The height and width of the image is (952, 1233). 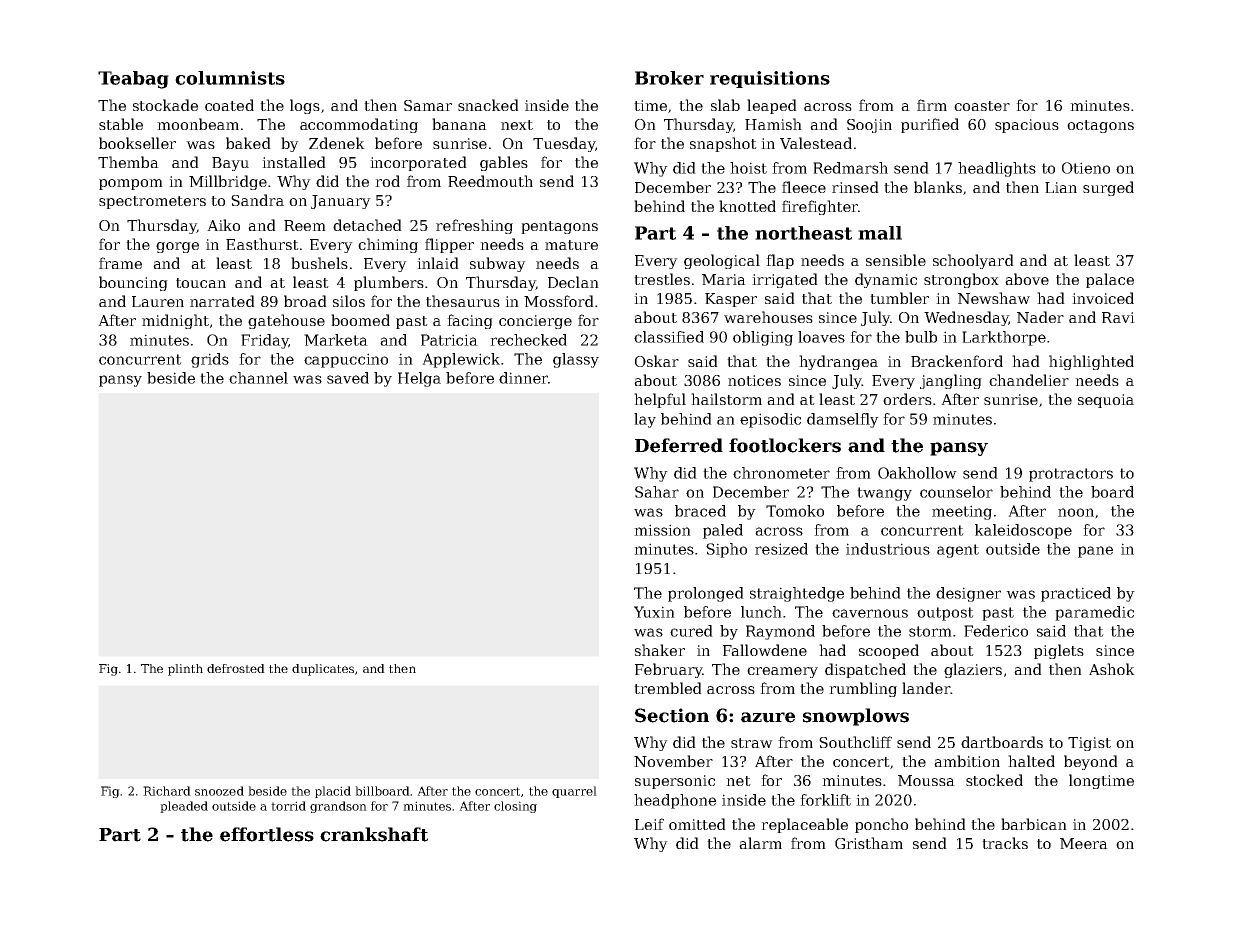 I want to click on Broker, so click(x=669, y=78).
